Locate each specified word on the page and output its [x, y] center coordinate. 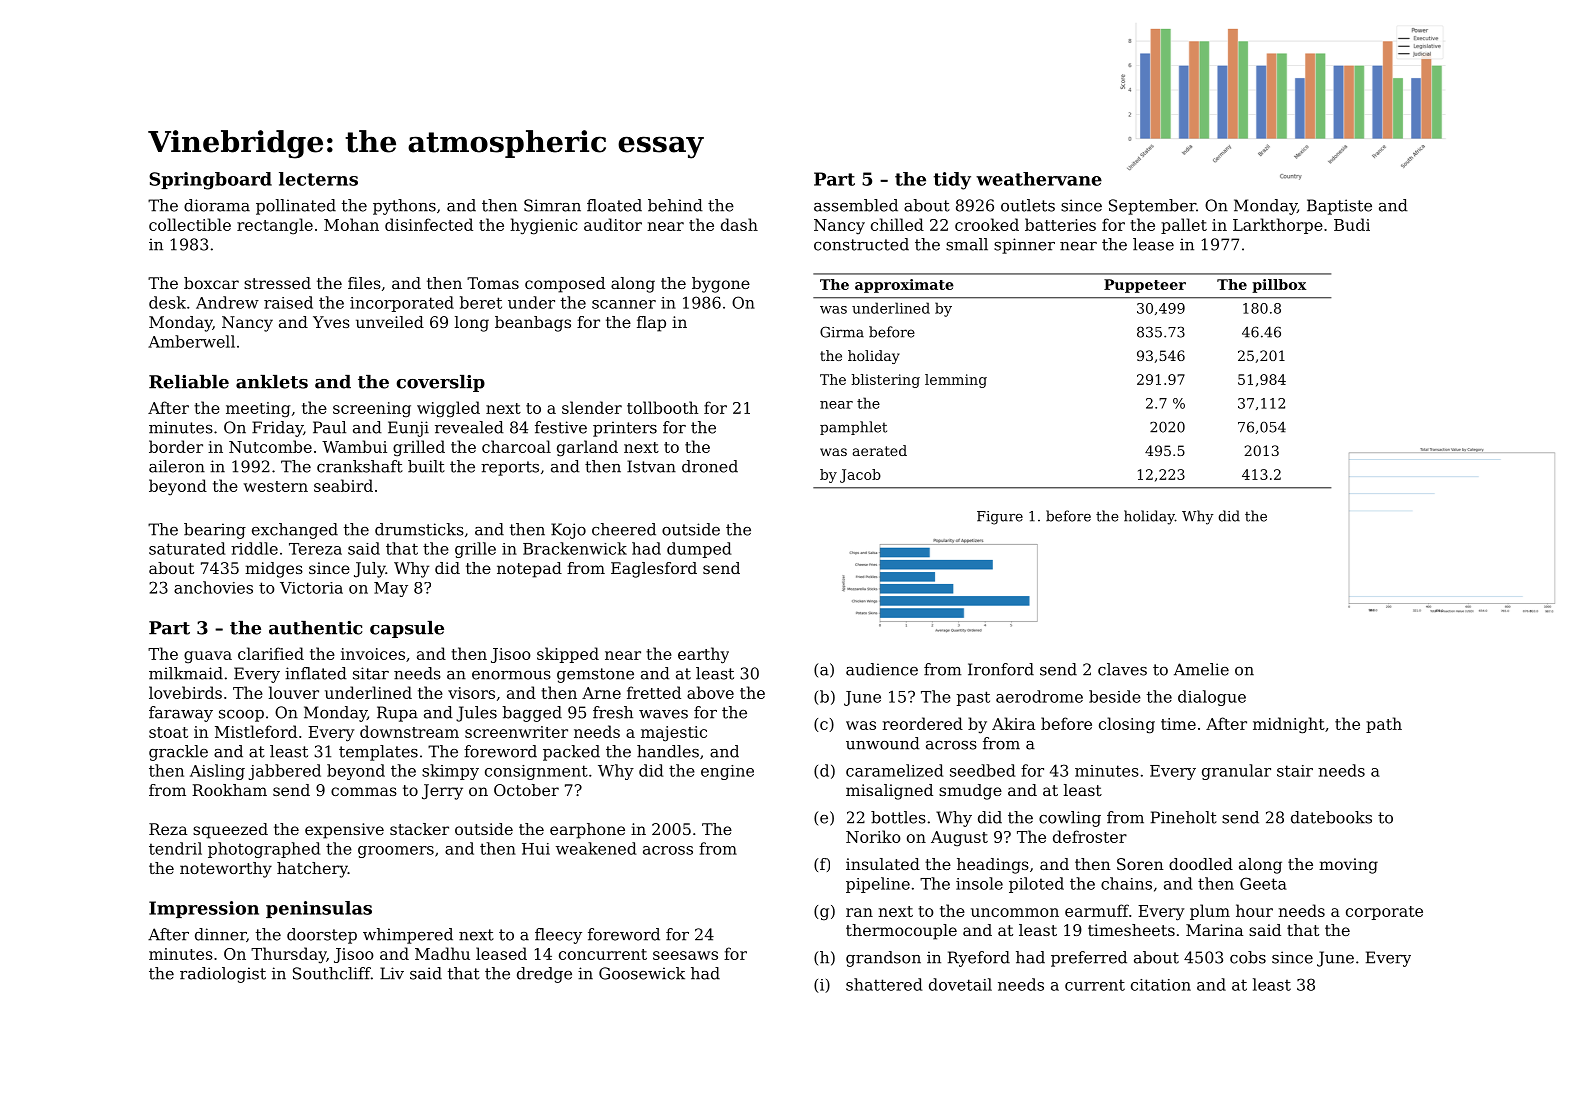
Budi [1352, 224]
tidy [952, 181]
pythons [404, 207]
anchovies [213, 587]
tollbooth [662, 407]
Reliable [189, 382]
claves [1122, 669]
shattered [884, 984]
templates [378, 753]
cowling [1070, 819]
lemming [956, 381]
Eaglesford [654, 570]
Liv [392, 973]
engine [727, 772]
